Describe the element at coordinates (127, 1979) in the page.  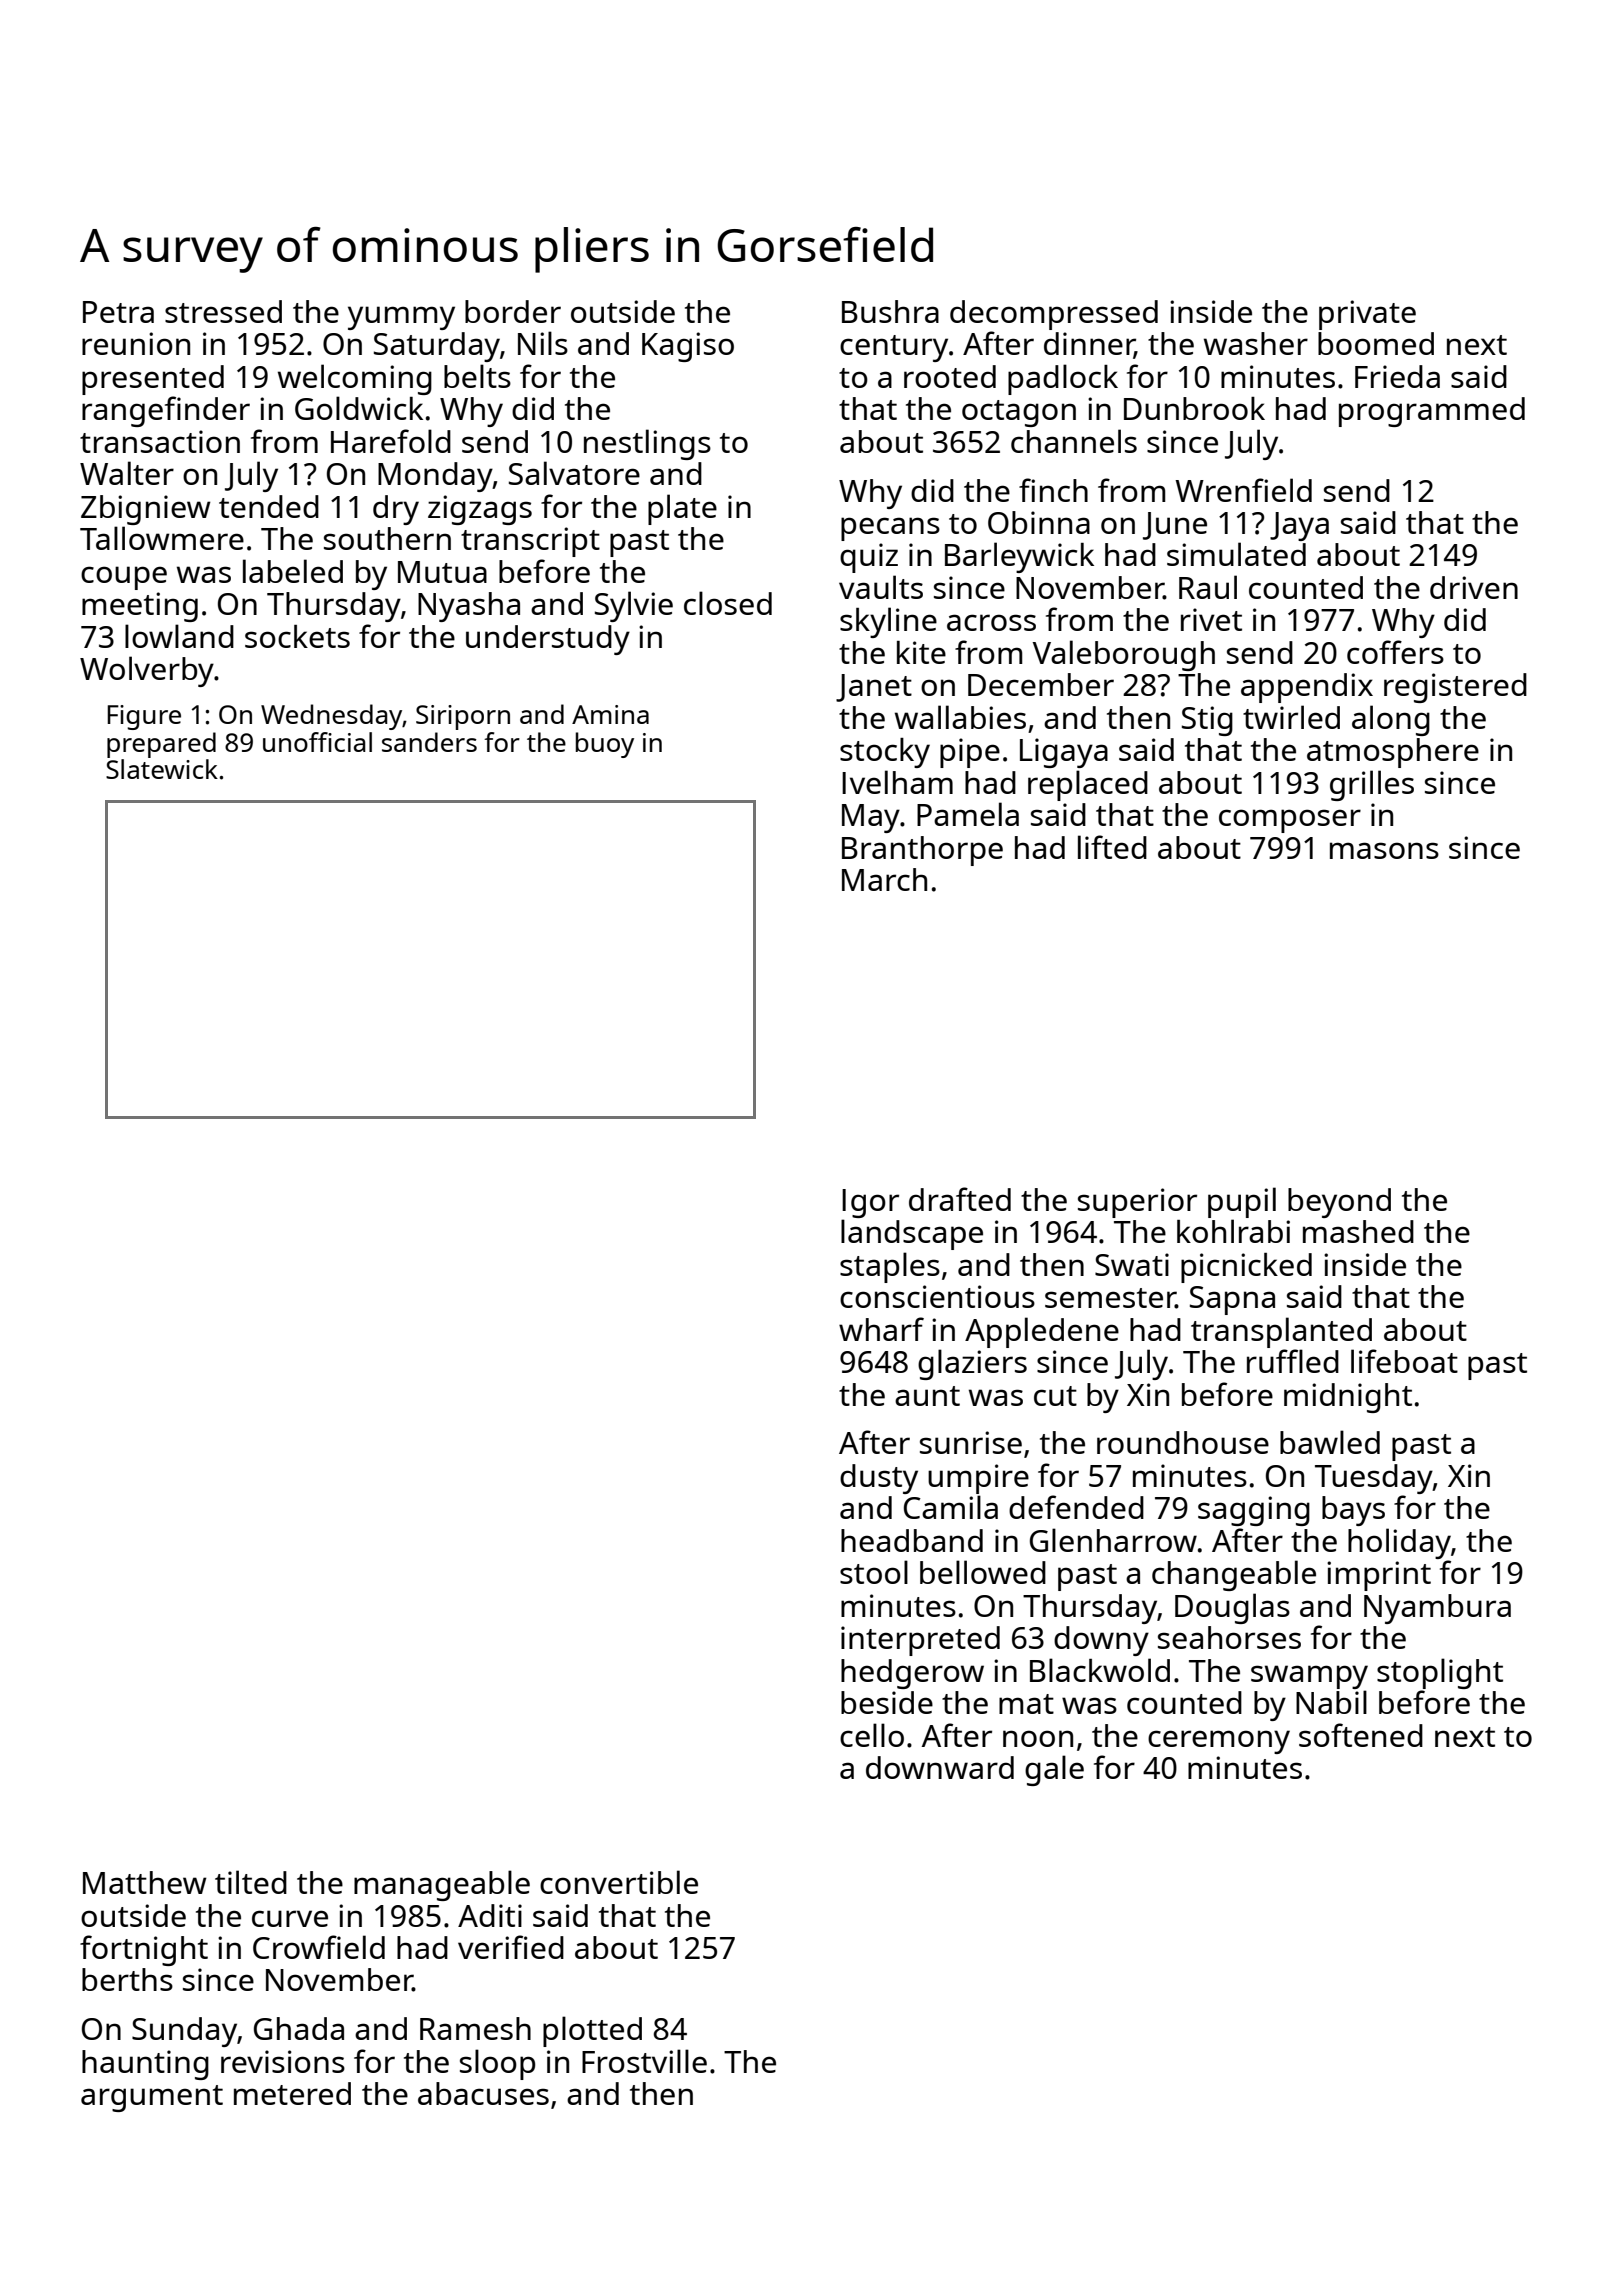
I see `berths` at that location.
